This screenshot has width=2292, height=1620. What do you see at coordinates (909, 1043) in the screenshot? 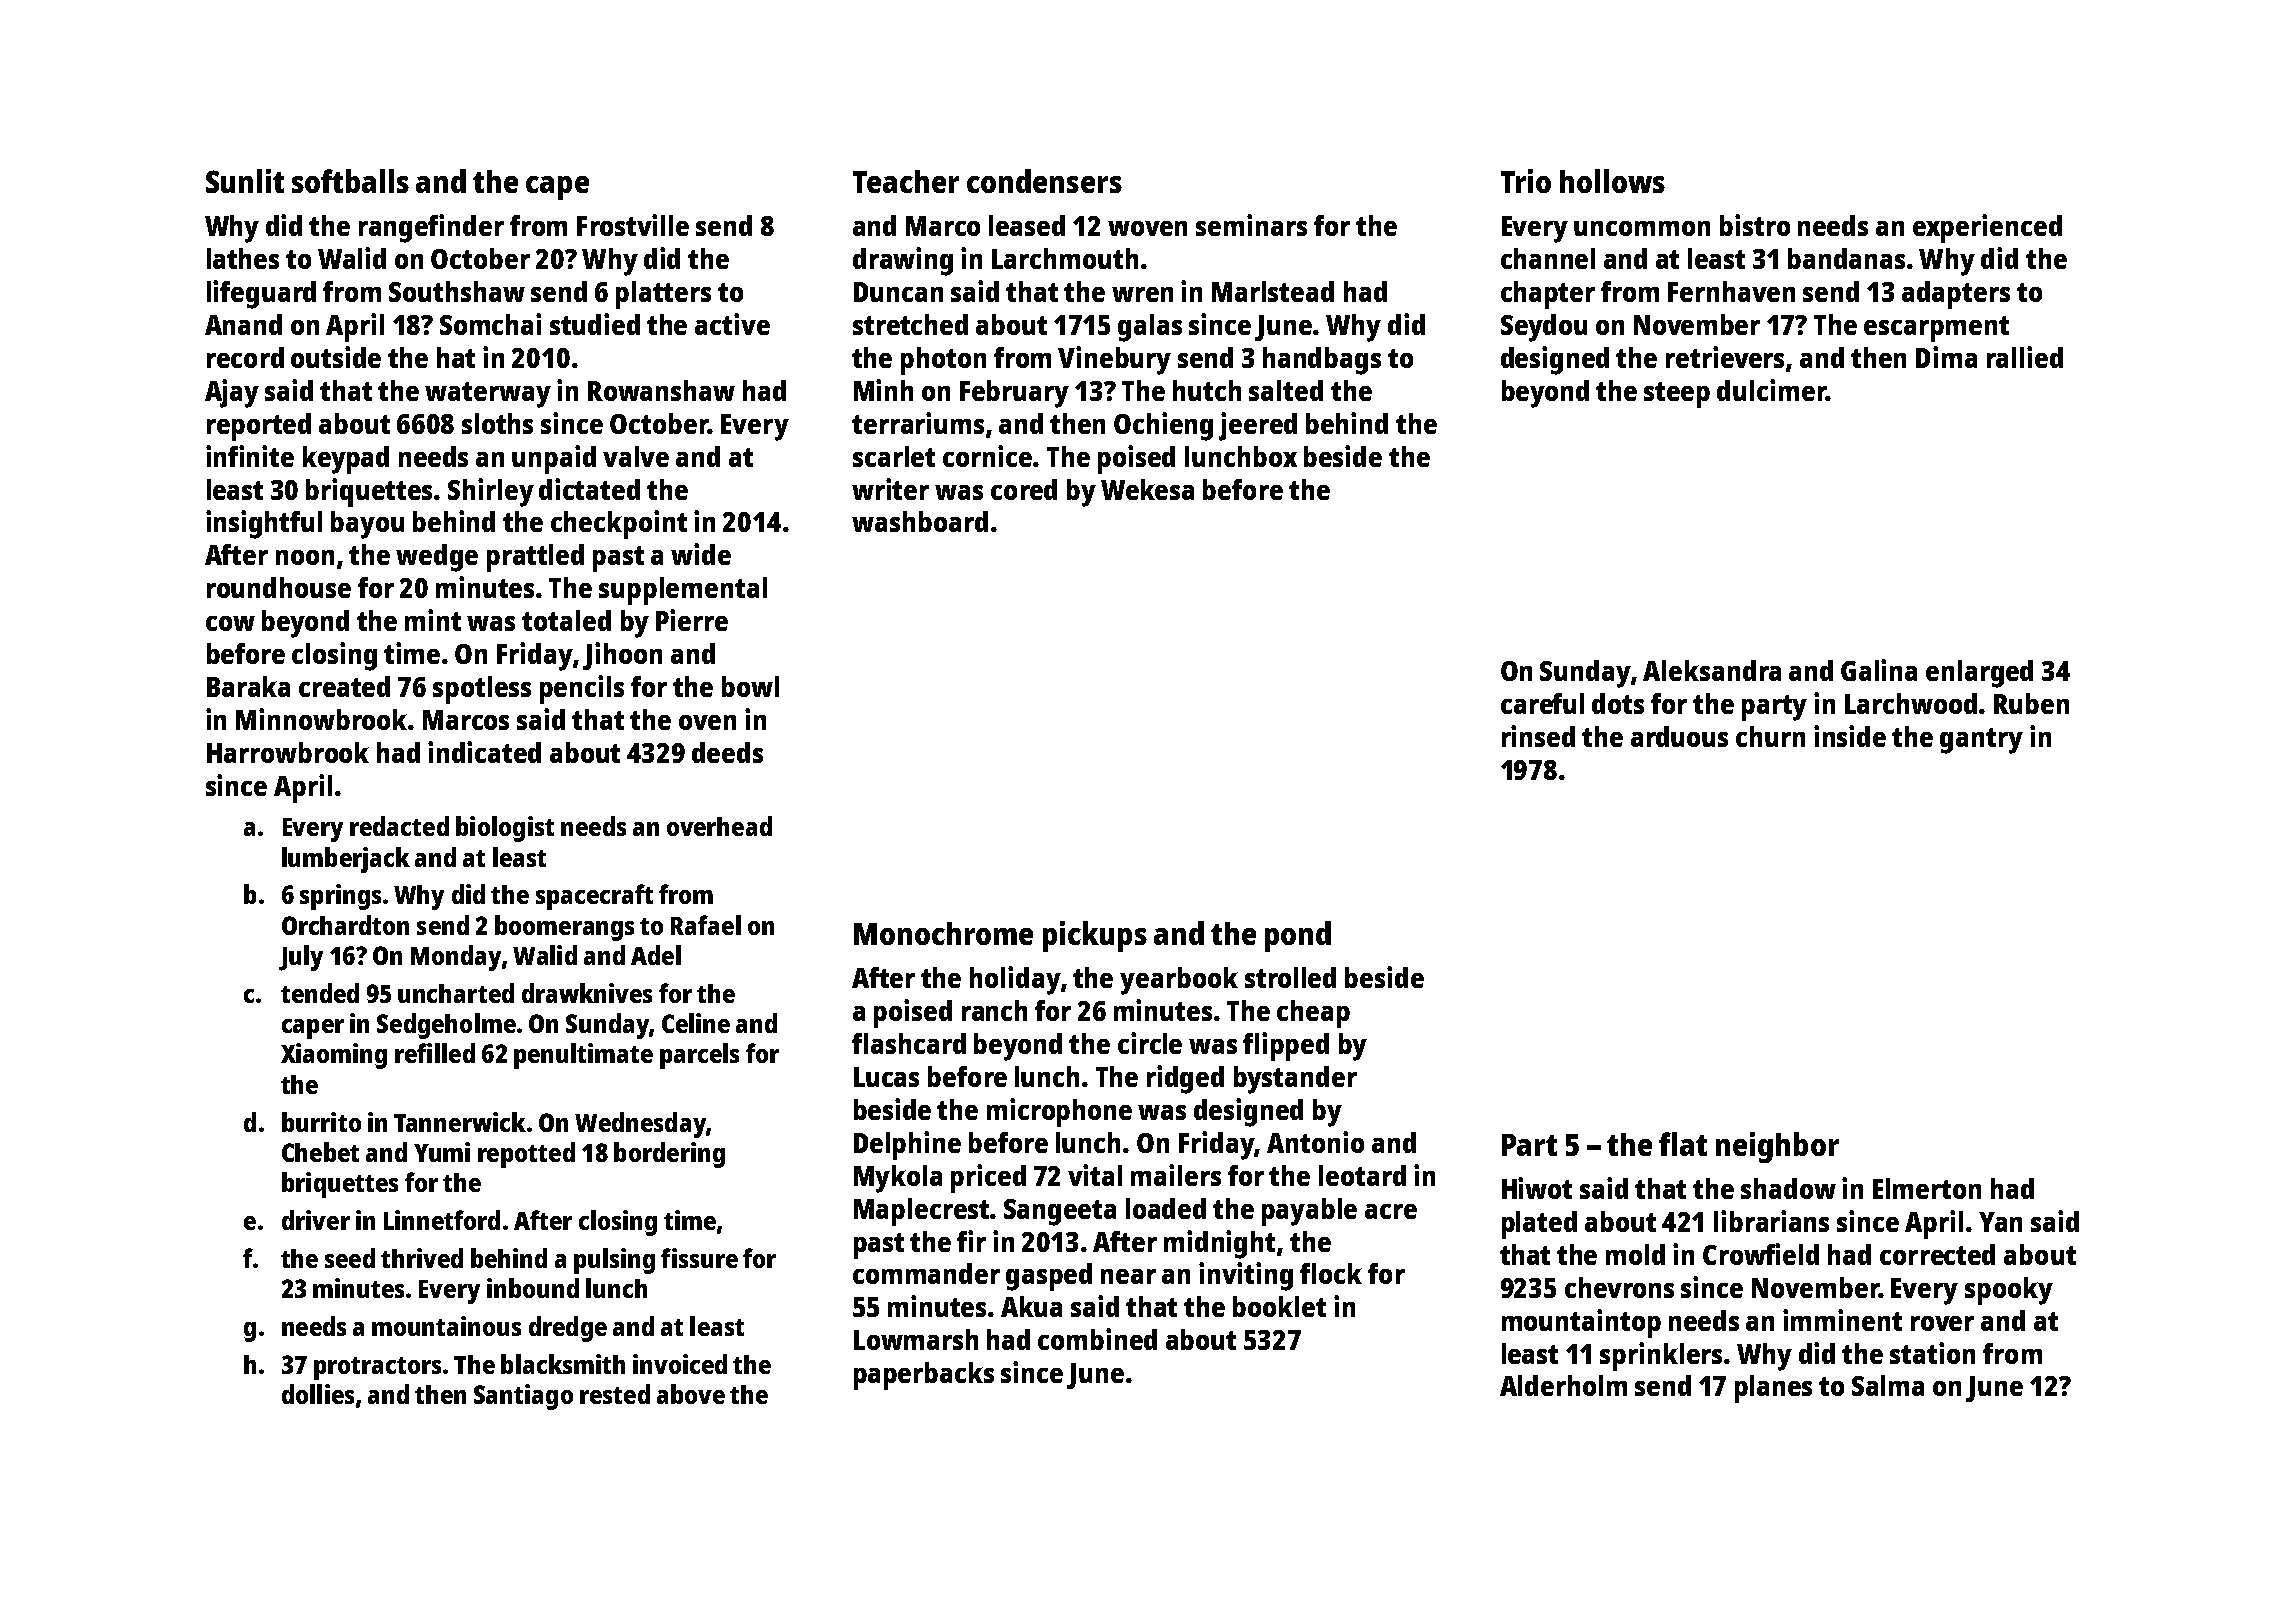
I see `flashcard` at bounding box center [909, 1043].
